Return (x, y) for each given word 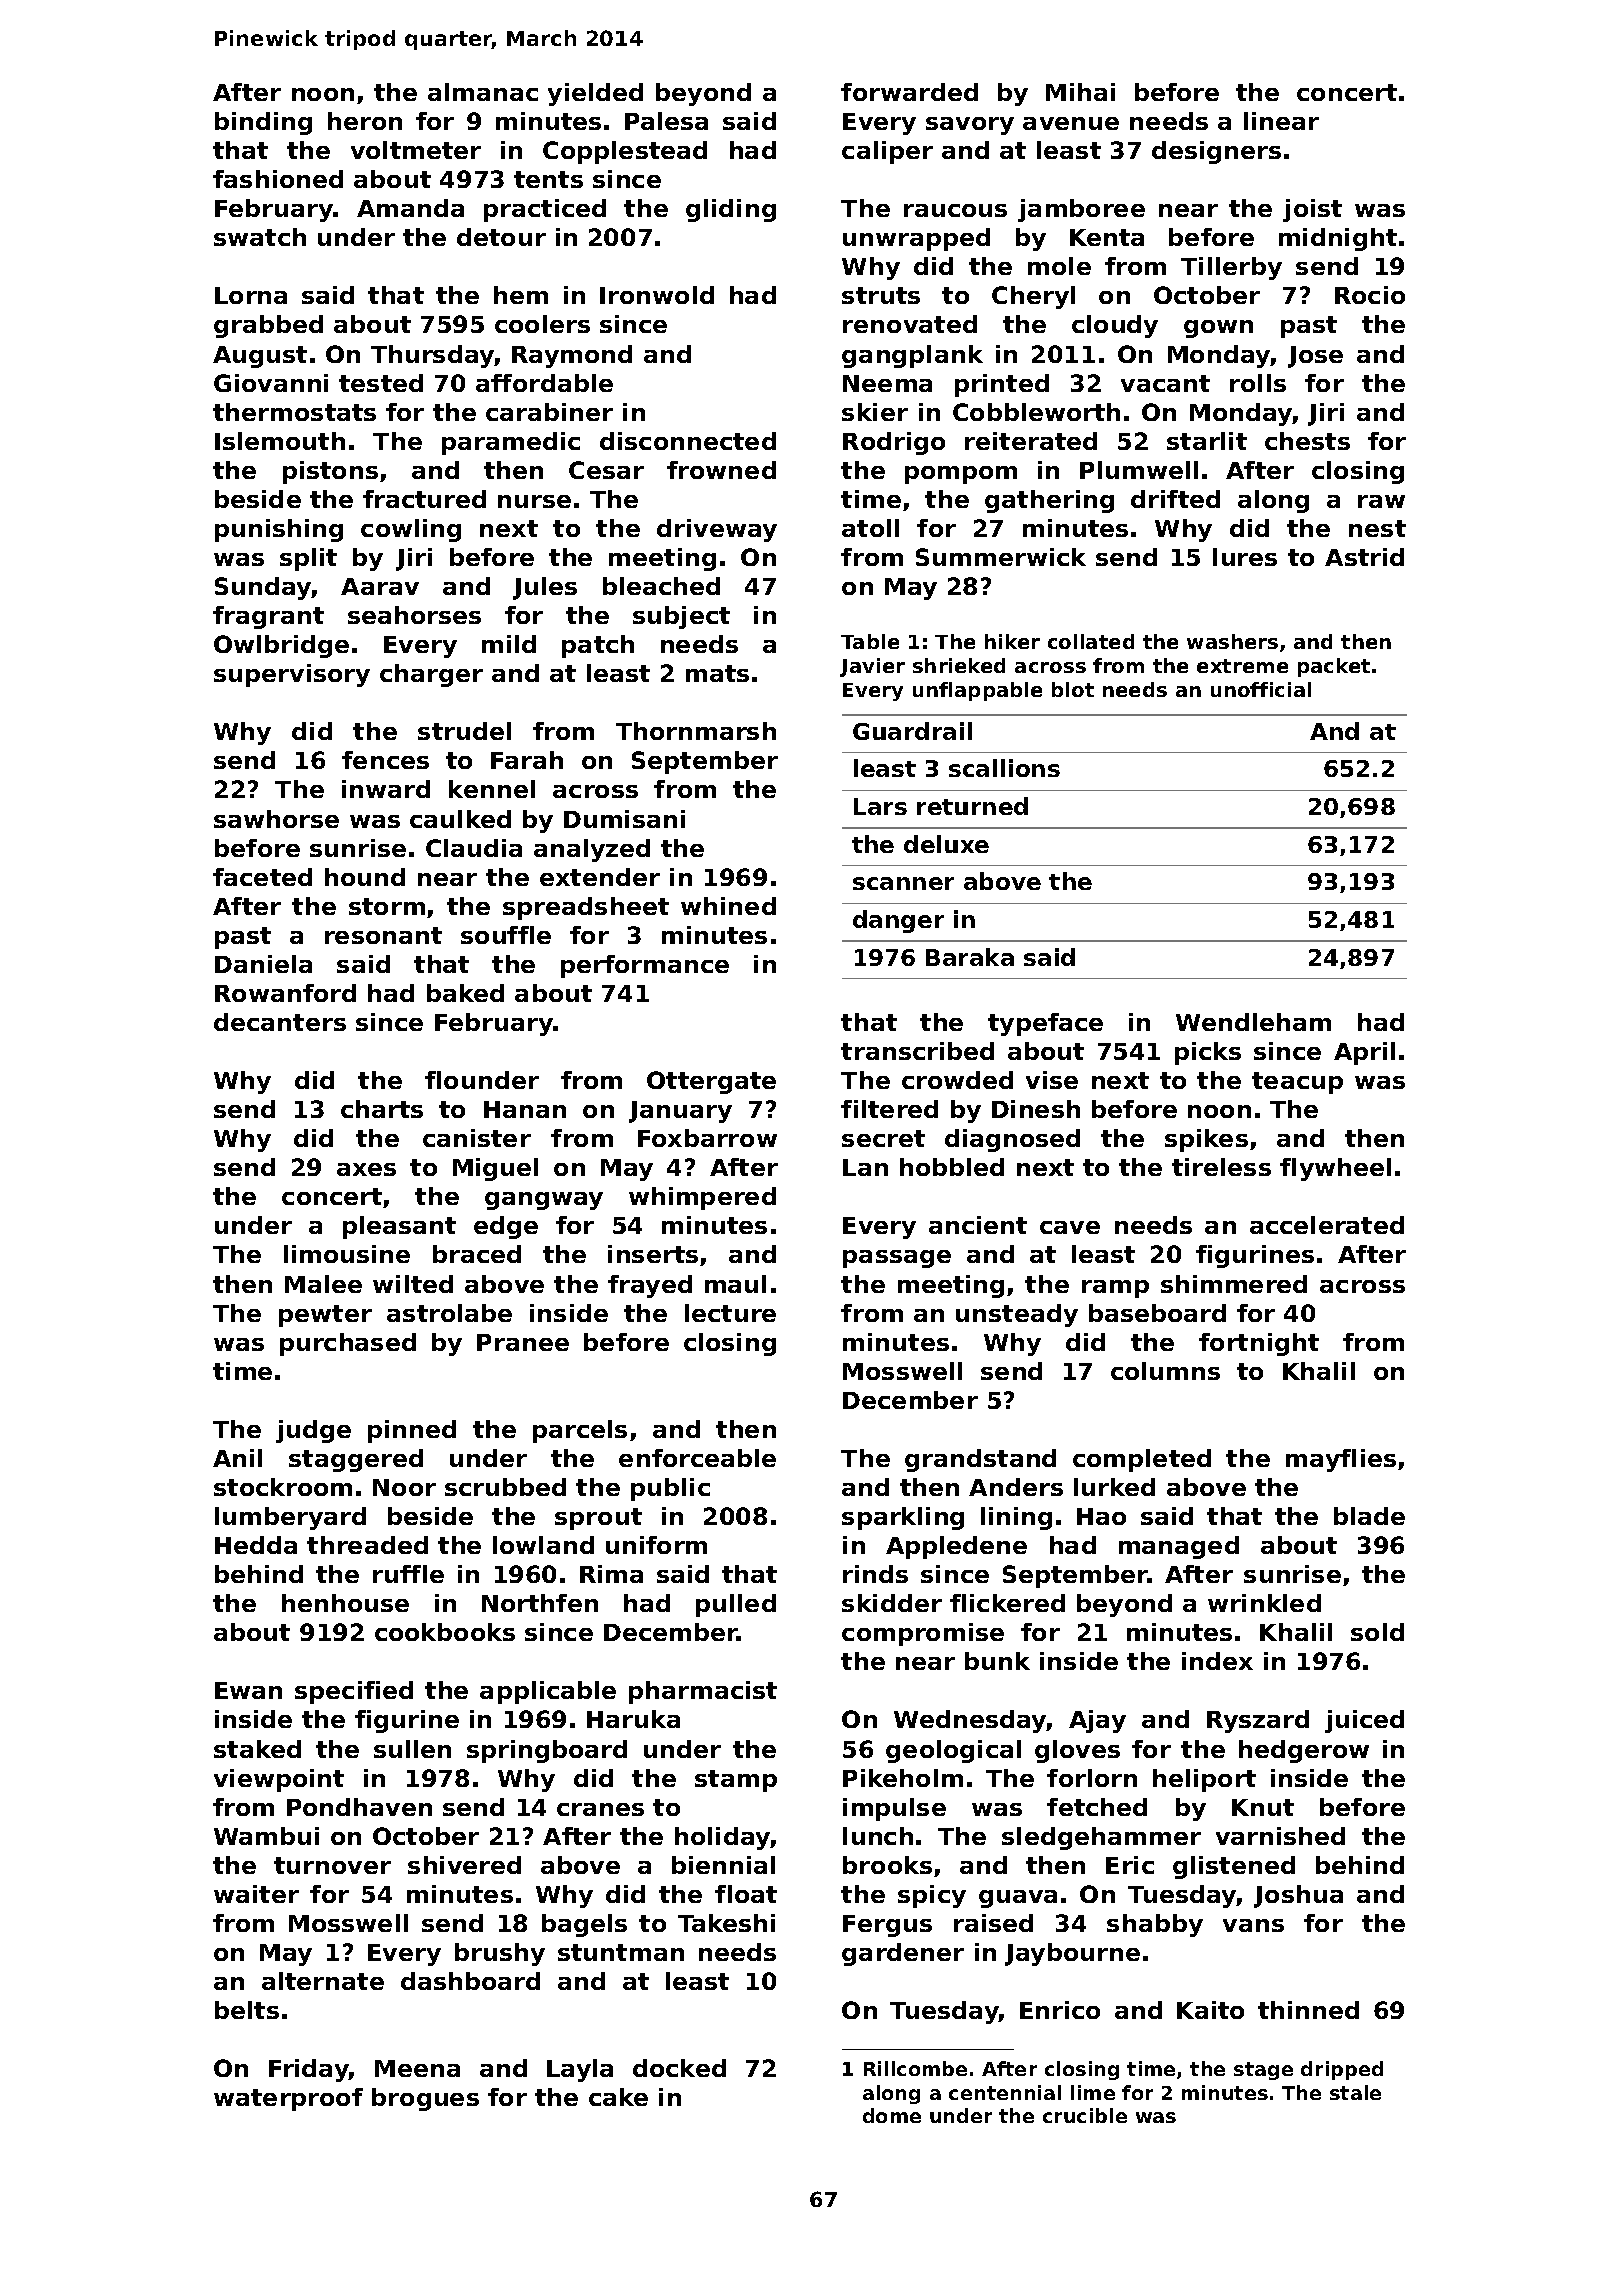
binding (263, 123)
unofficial (1261, 689)
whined (728, 906)
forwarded (909, 92)
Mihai (1080, 92)
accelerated (1327, 1225)
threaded (367, 1545)
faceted (262, 877)
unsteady (1017, 1315)
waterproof (288, 2099)
